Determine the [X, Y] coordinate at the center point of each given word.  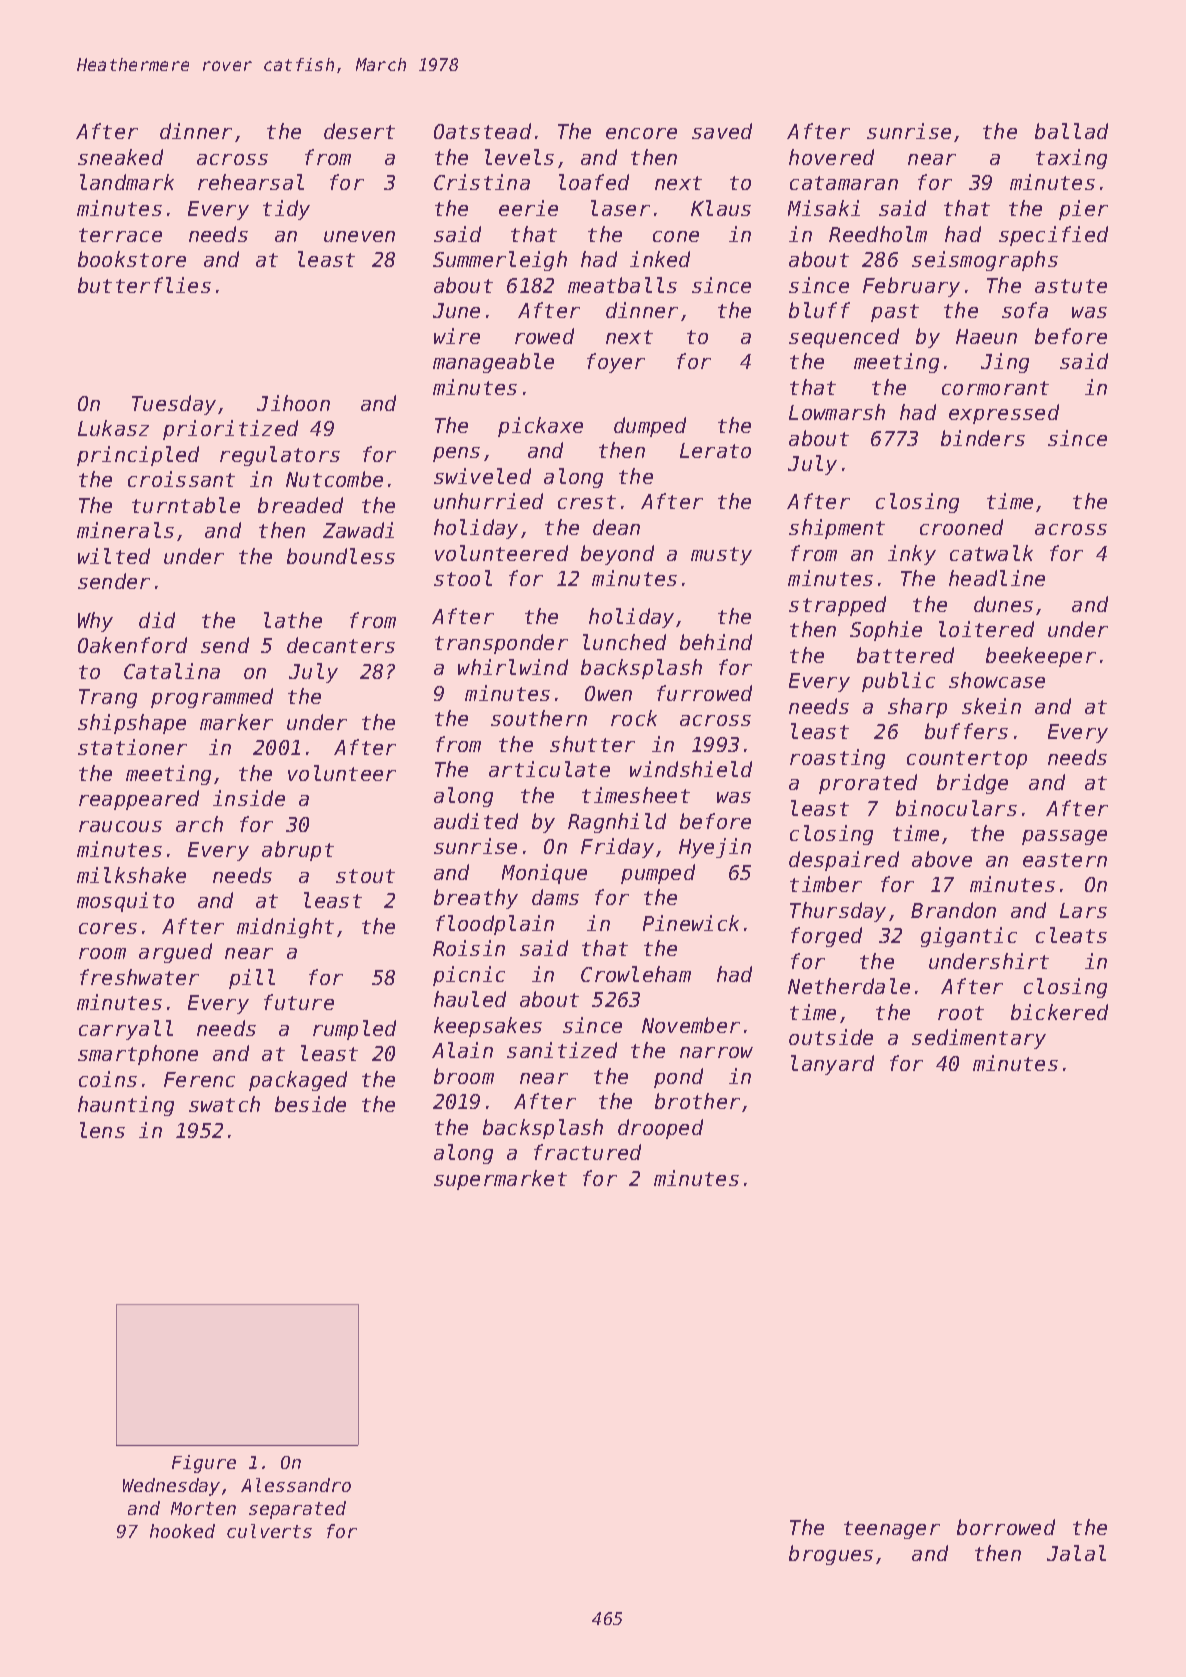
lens [102, 1130]
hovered [831, 157]
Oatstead [482, 131]
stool [463, 578]
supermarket [500, 1180]
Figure [204, 1464]
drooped [660, 1129]
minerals [125, 530]
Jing [1005, 363]
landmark [127, 182]
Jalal [1076, 1553]
